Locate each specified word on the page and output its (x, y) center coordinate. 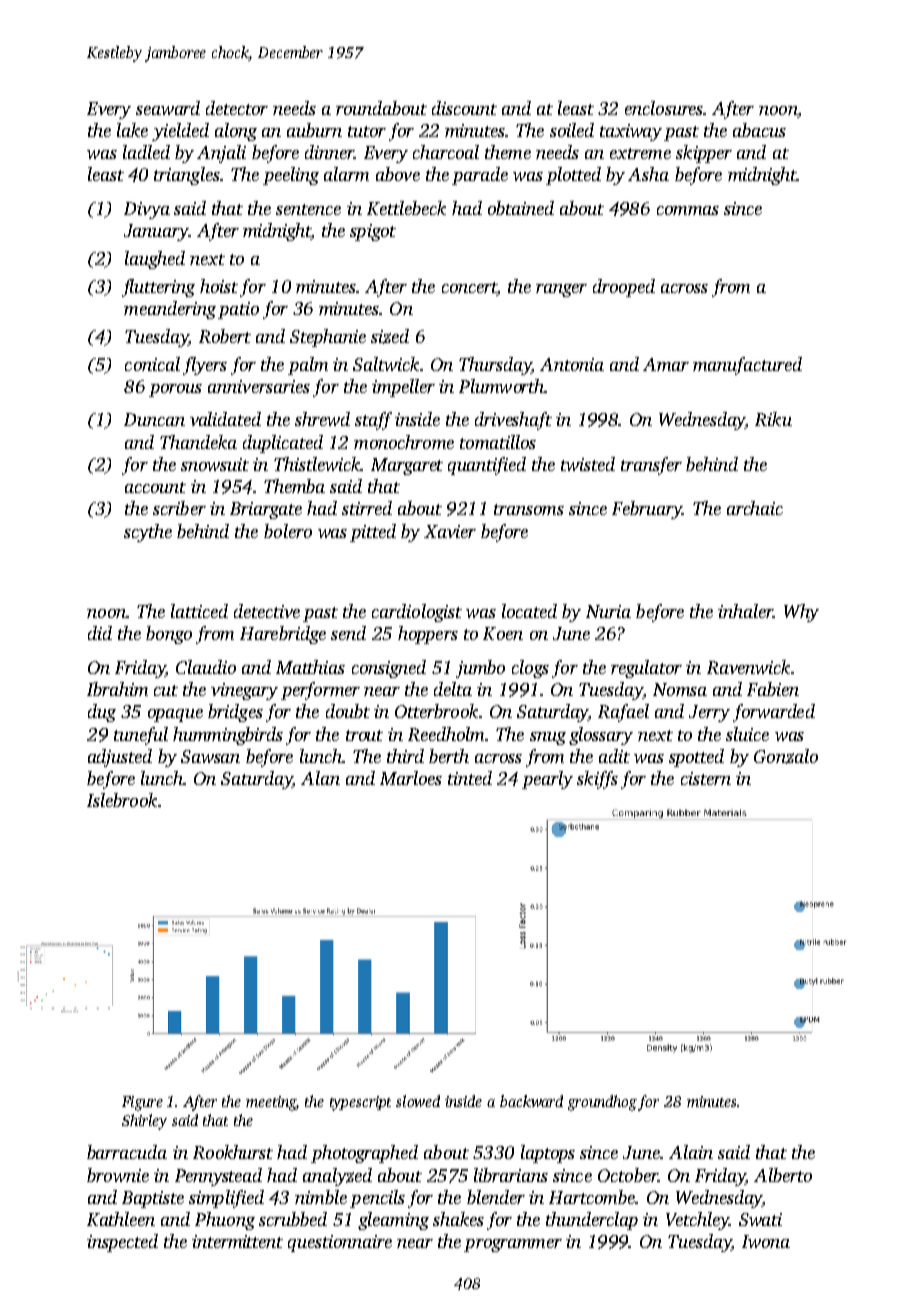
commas (688, 210)
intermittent (237, 1241)
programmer (513, 1245)
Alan (320, 778)
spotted (696, 758)
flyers (205, 366)
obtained (521, 208)
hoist (219, 286)
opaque (175, 715)
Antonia (572, 364)
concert (469, 287)
